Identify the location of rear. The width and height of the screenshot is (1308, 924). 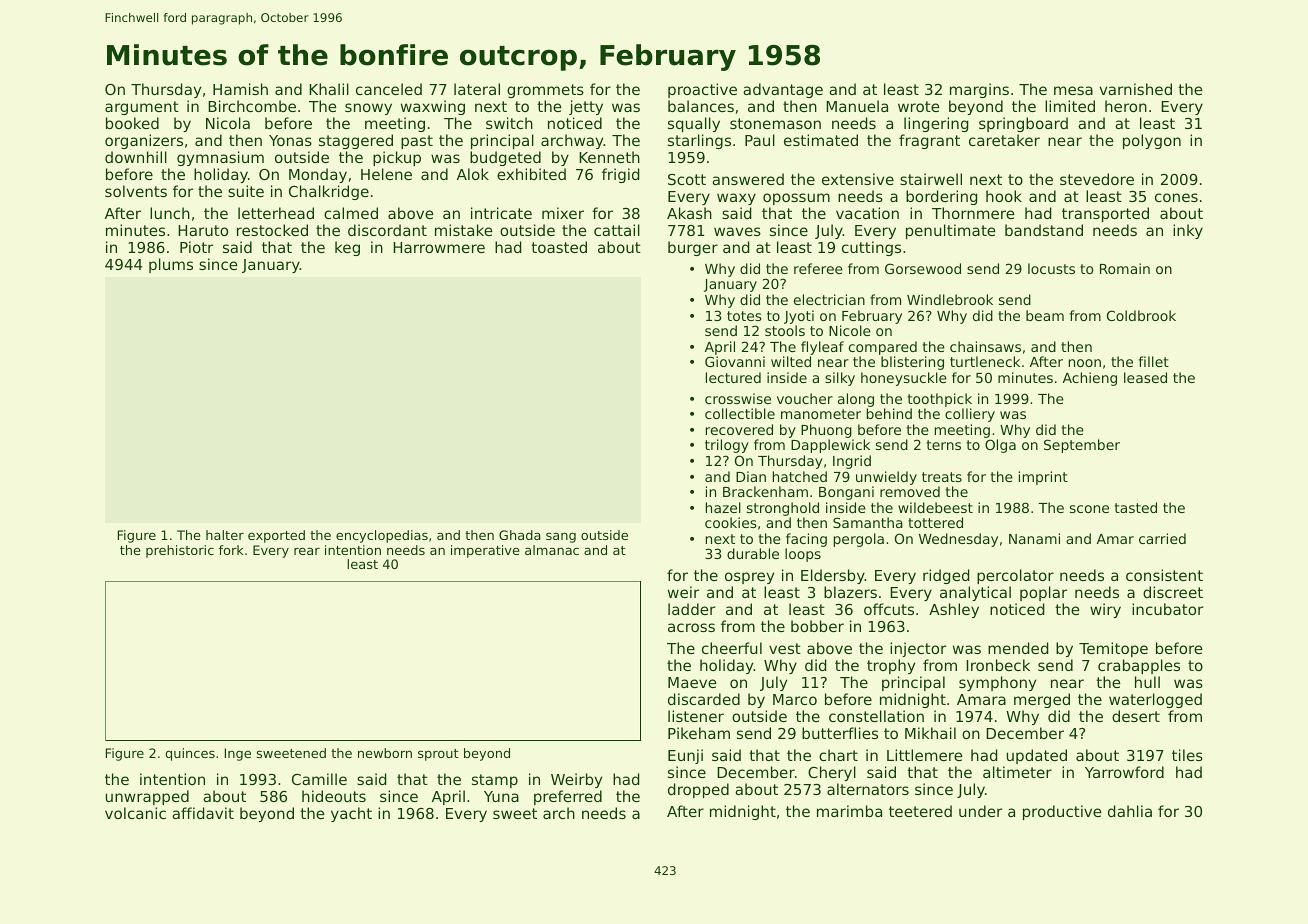
(307, 551).
